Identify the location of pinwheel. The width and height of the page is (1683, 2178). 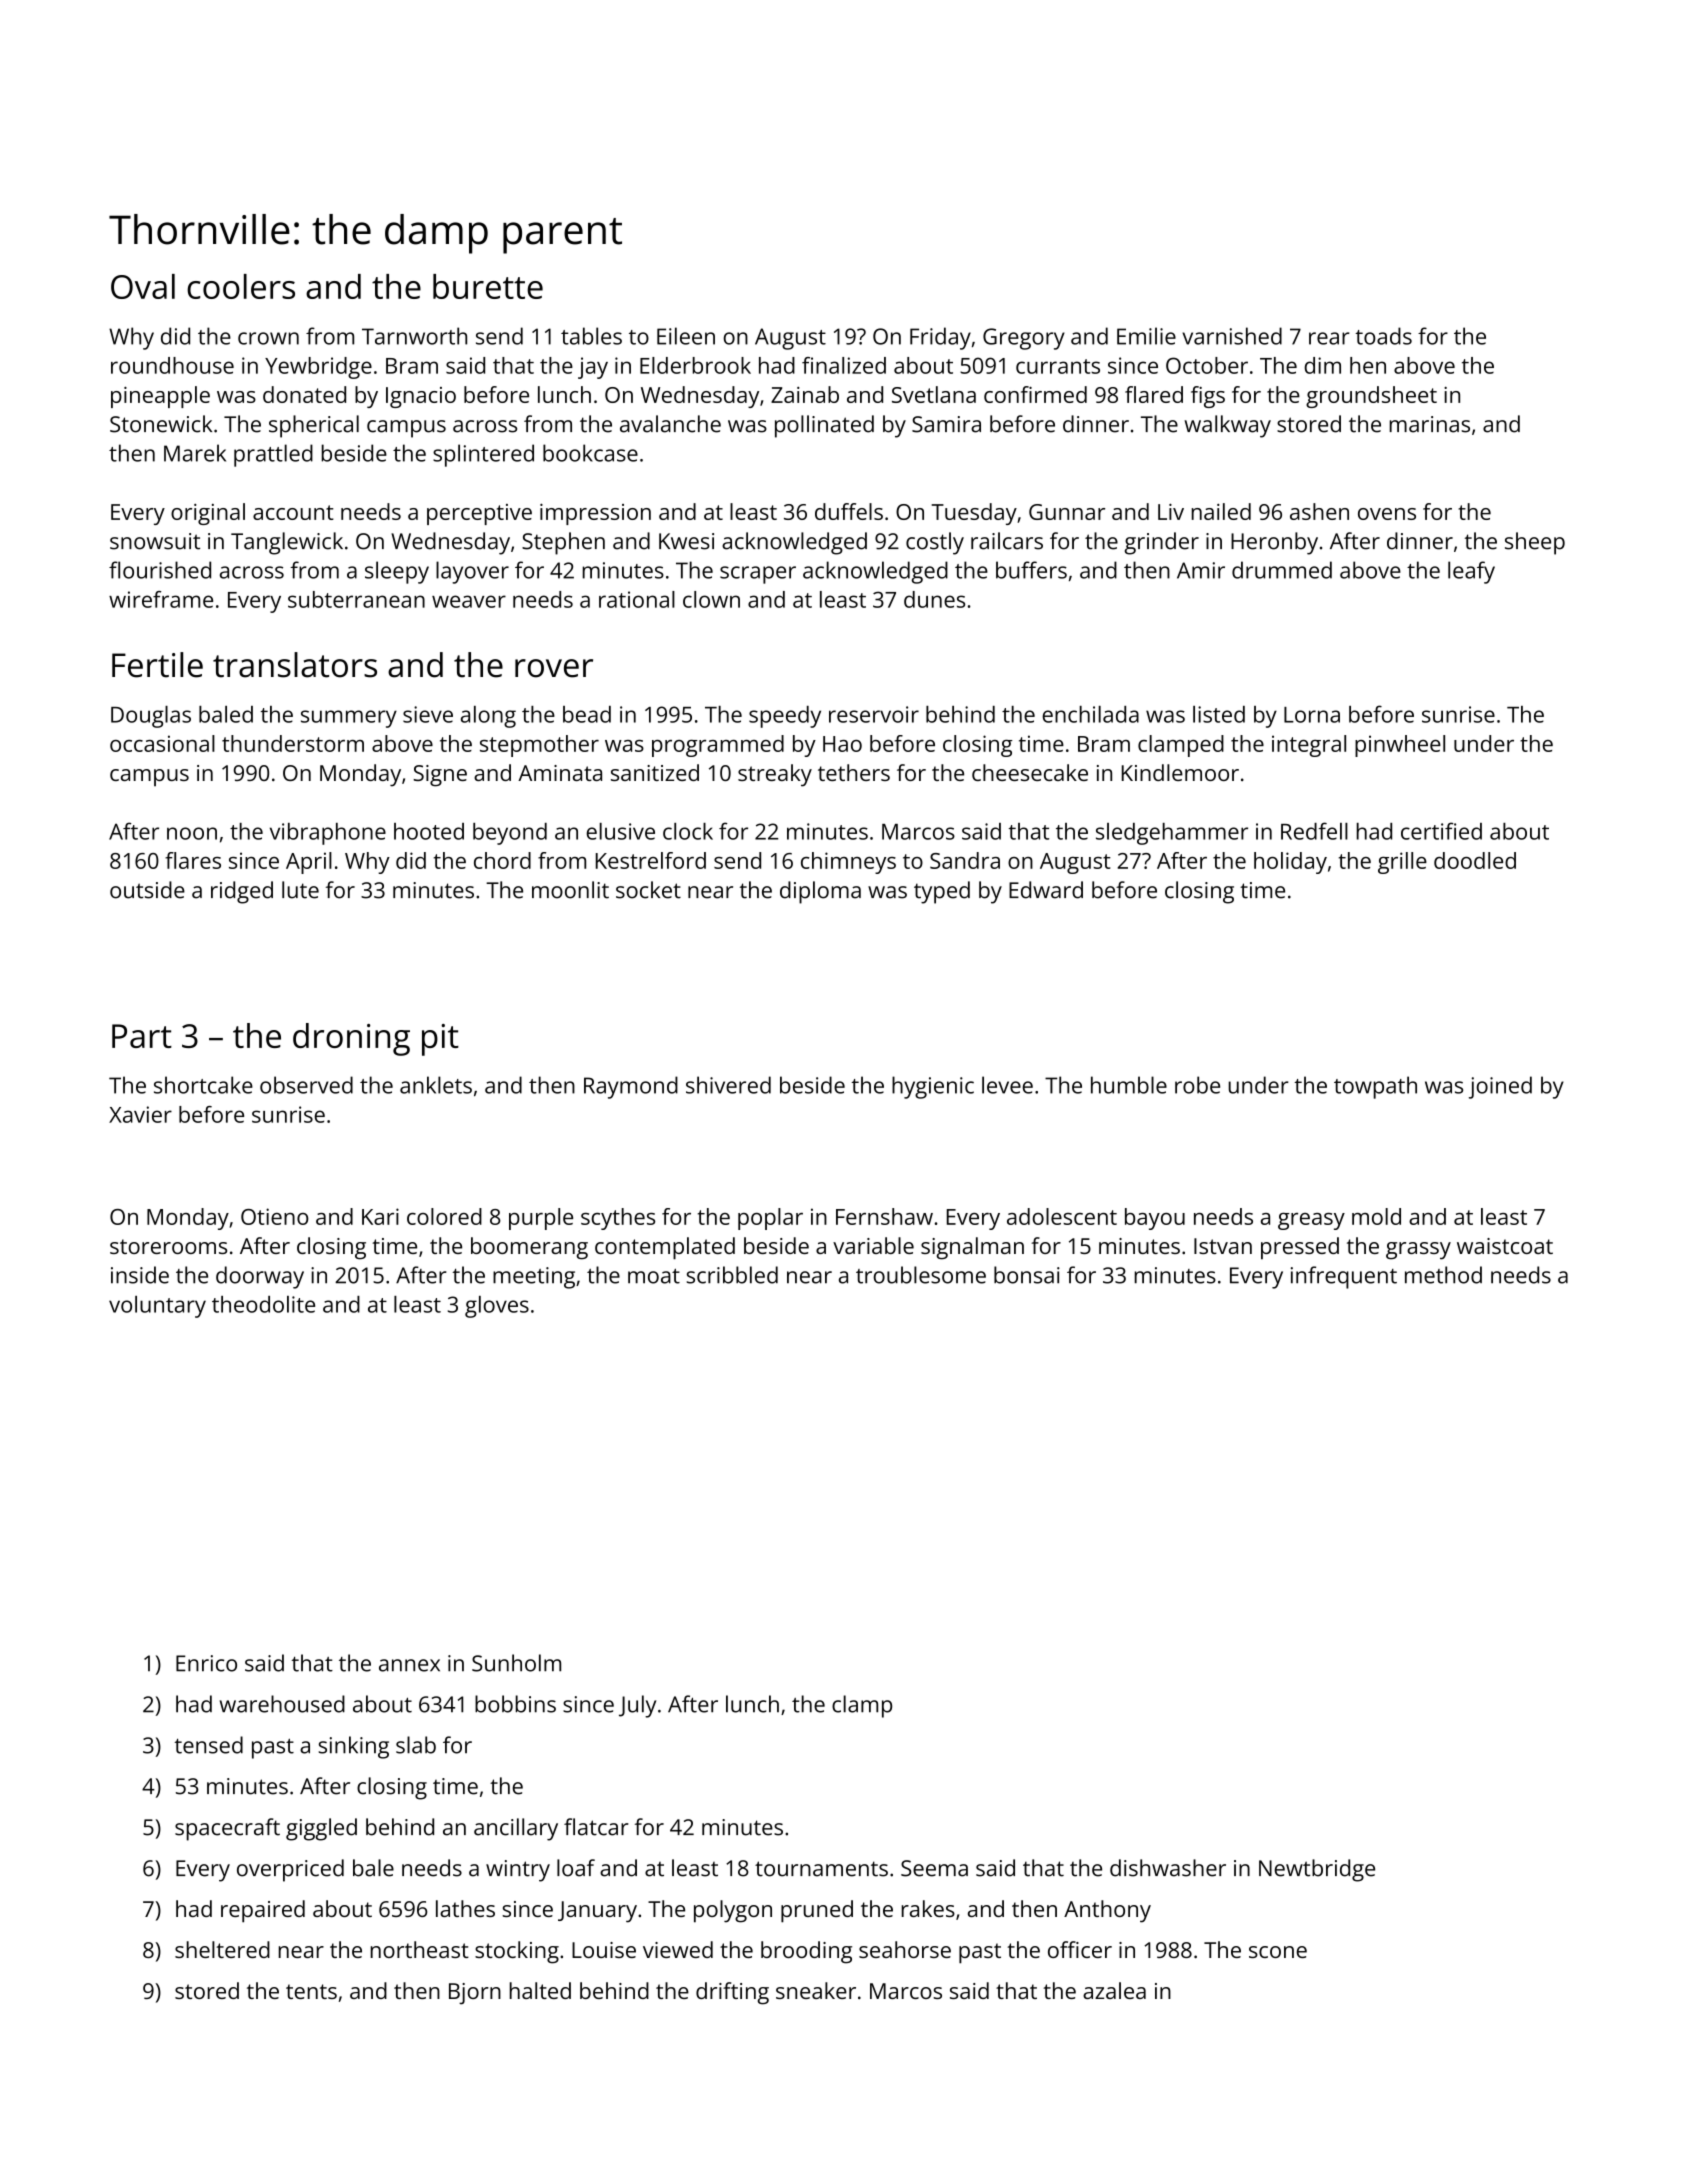
(1400, 746).
